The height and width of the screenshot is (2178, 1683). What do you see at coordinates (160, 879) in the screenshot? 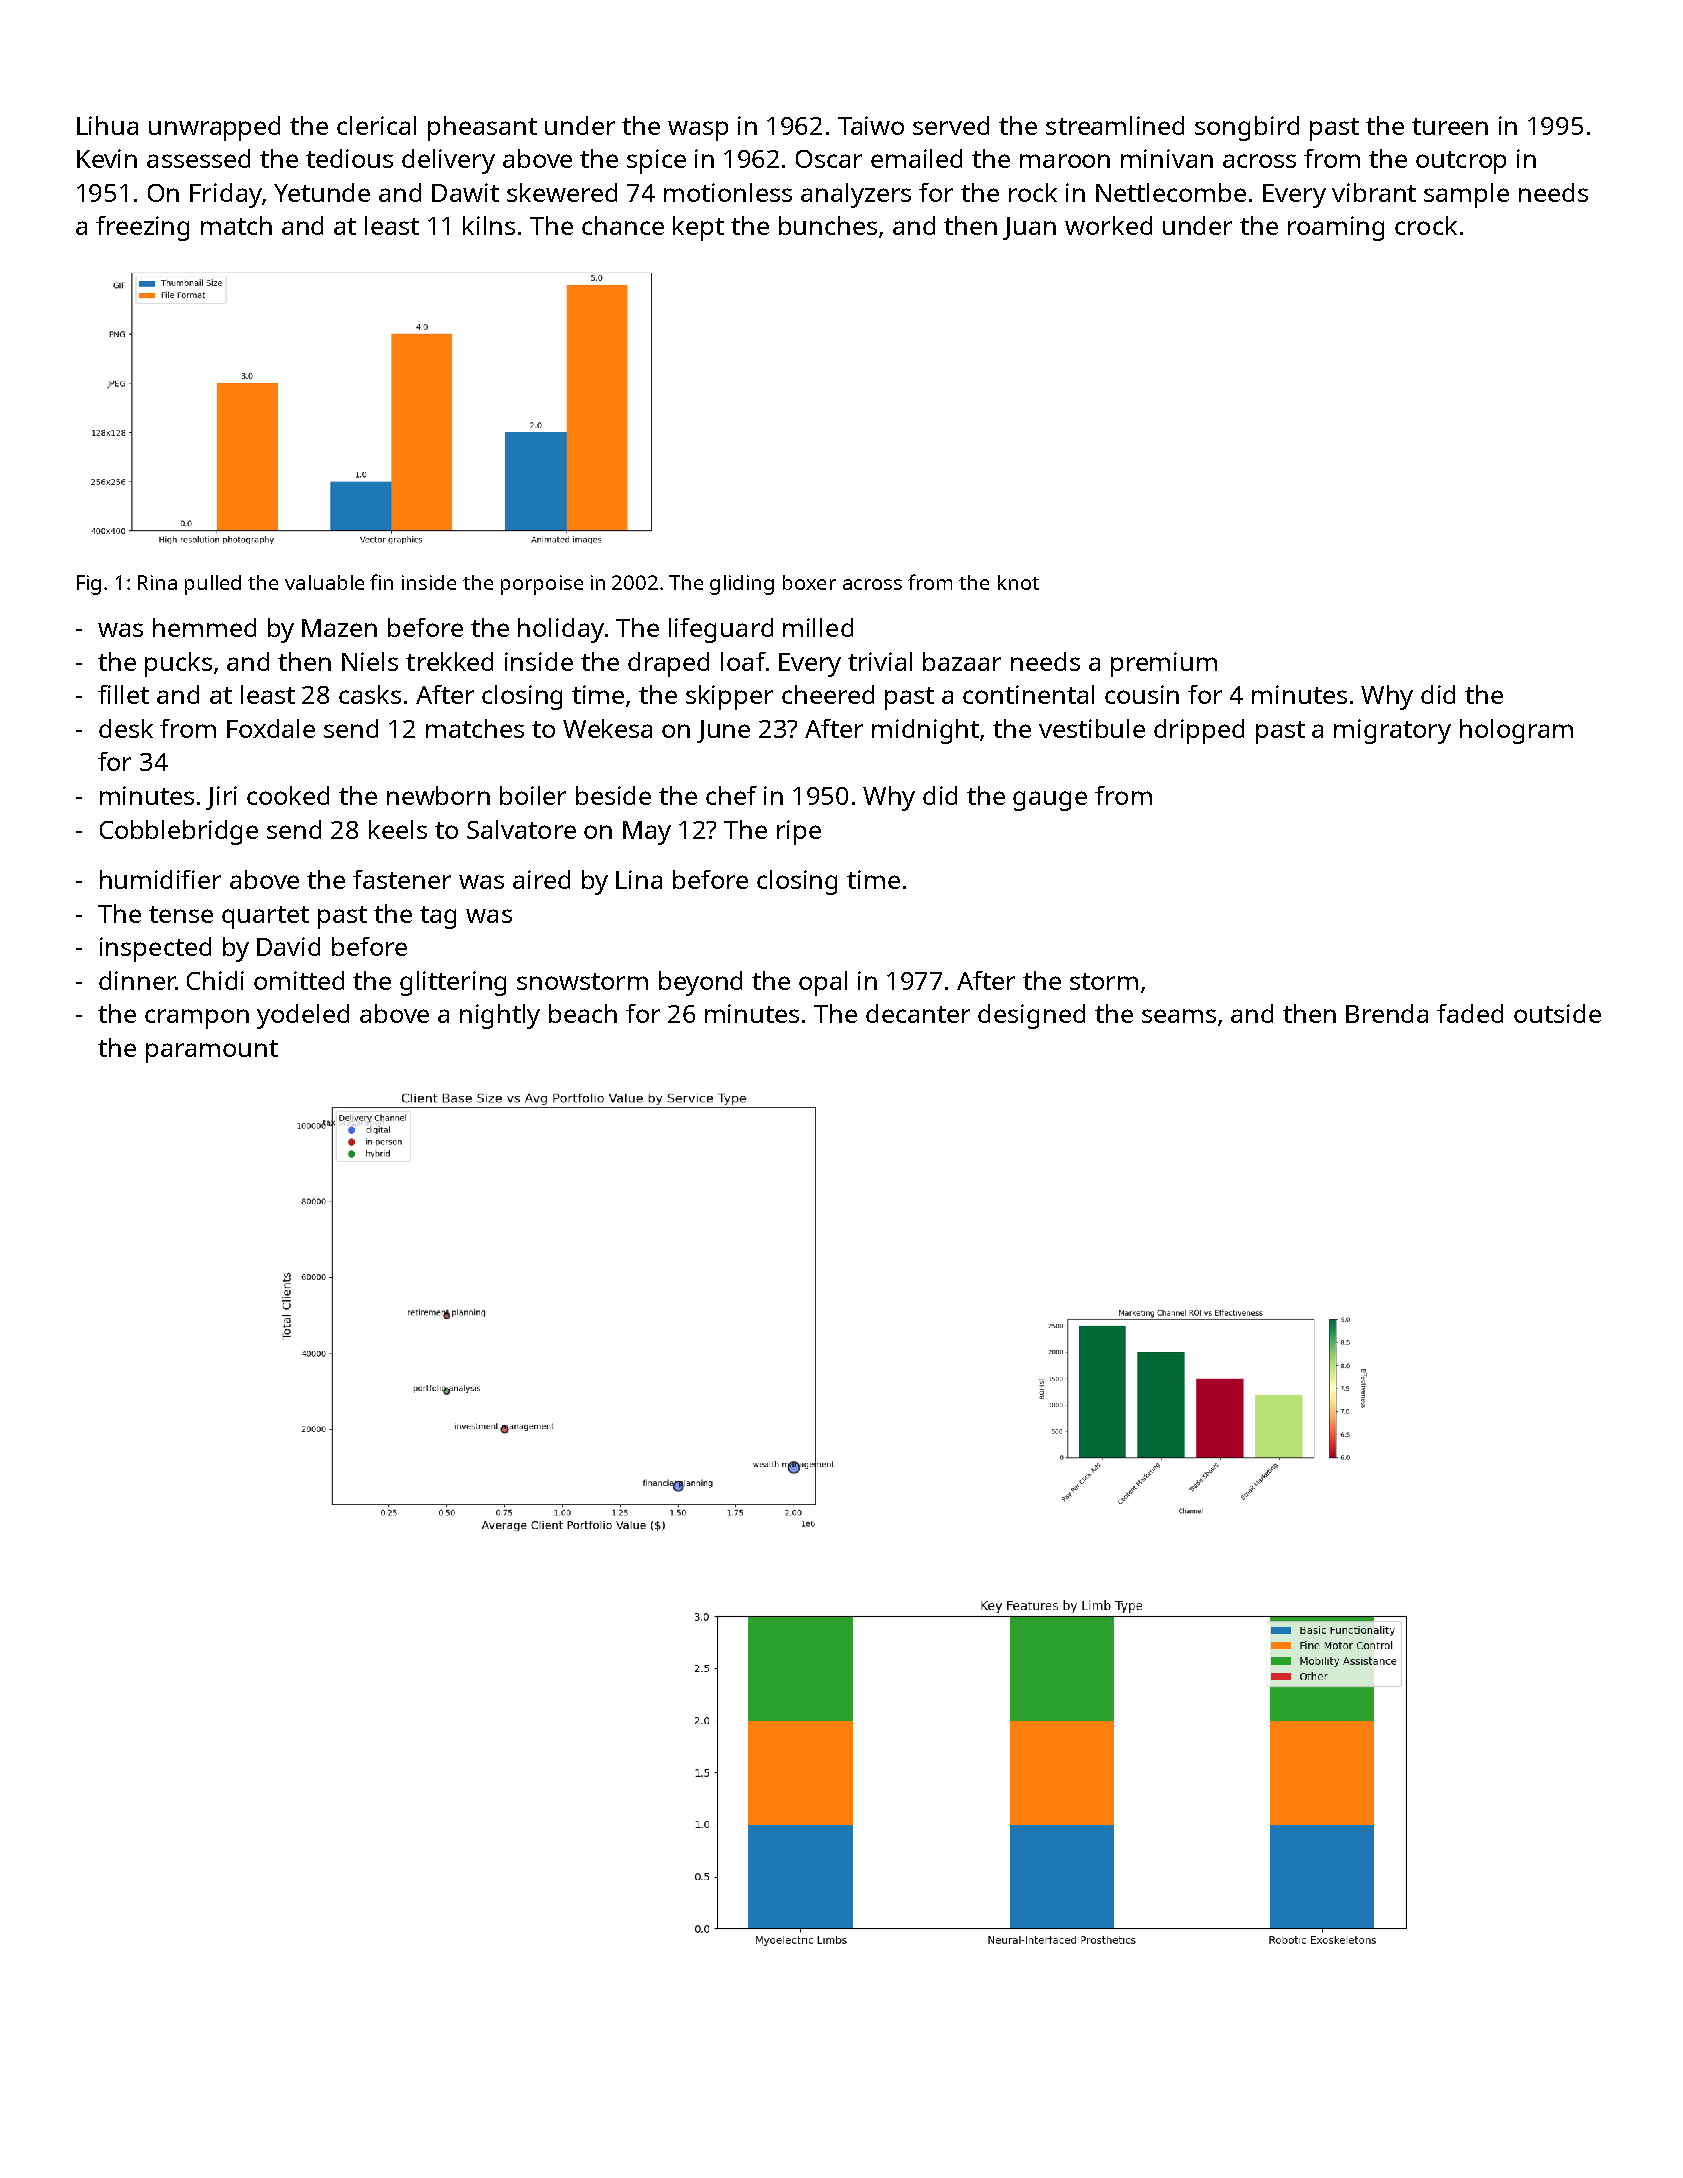
I see `humidifier` at bounding box center [160, 879].
